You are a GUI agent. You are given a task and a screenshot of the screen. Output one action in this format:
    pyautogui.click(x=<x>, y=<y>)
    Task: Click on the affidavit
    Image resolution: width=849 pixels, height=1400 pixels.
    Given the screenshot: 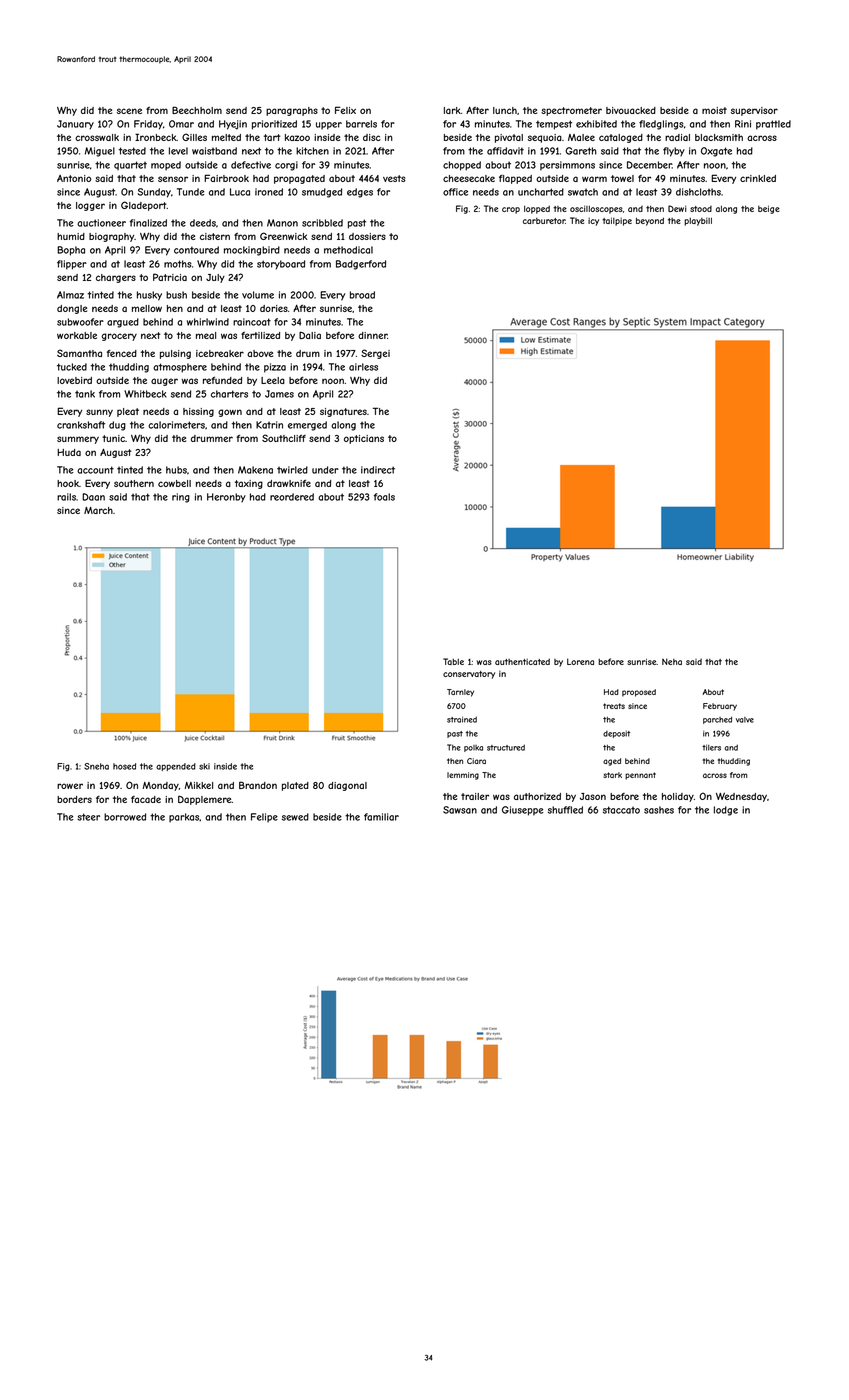 What is the action you would take?
    pyautogui.click(x=505, y=151)
